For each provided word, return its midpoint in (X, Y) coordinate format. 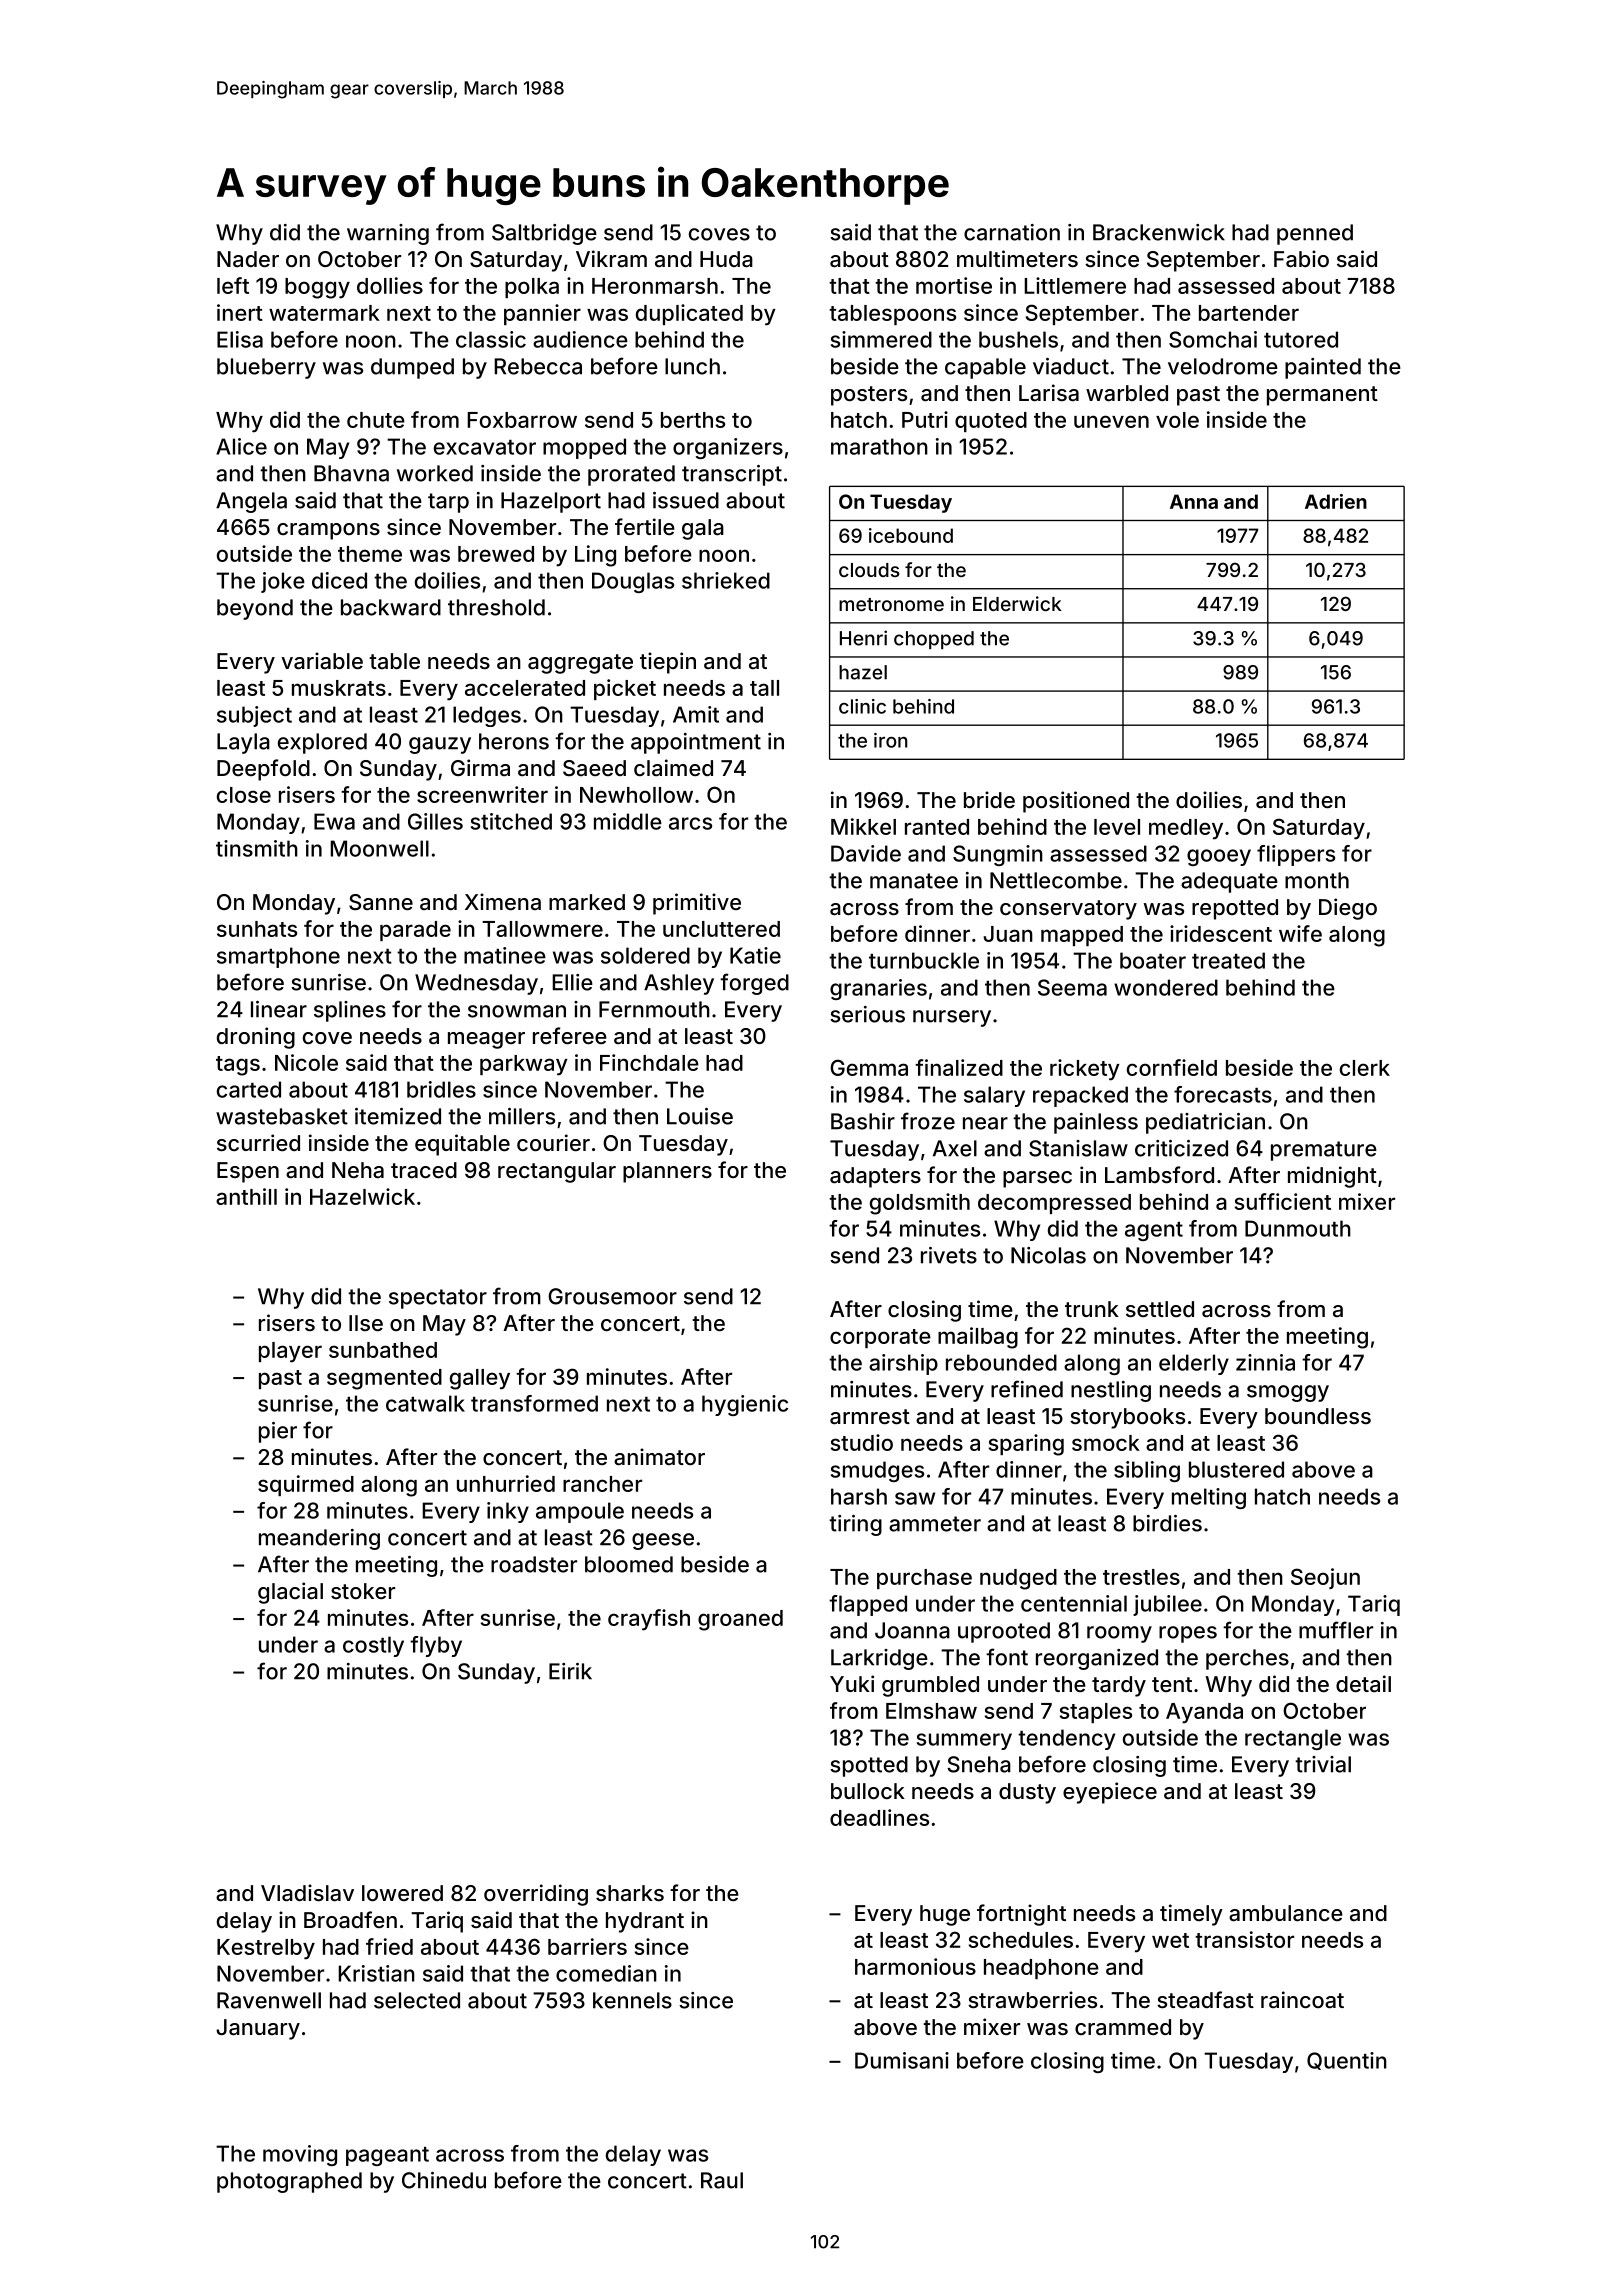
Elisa (240, 339)
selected (417, 2000)
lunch (692, 366)
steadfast (1205, 2000)
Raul (722, 2180)
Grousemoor (612, 1296)
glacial (290, 1593)
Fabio (1301, 259)
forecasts (1223, 1094)
